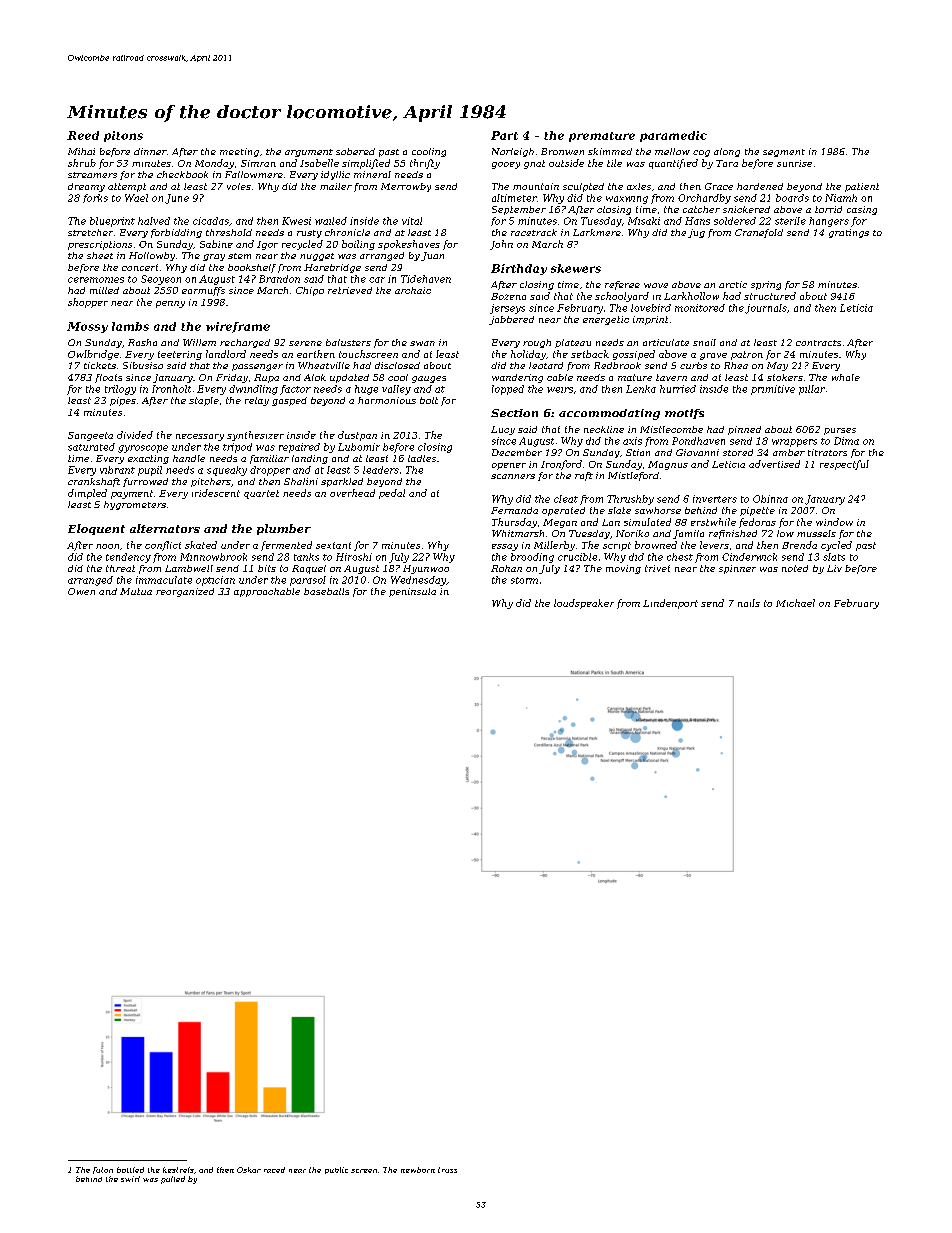  What do you see at coordinates (83, 135) in the screenshot?
I see `Reed` at bounding box center [83, 135].
